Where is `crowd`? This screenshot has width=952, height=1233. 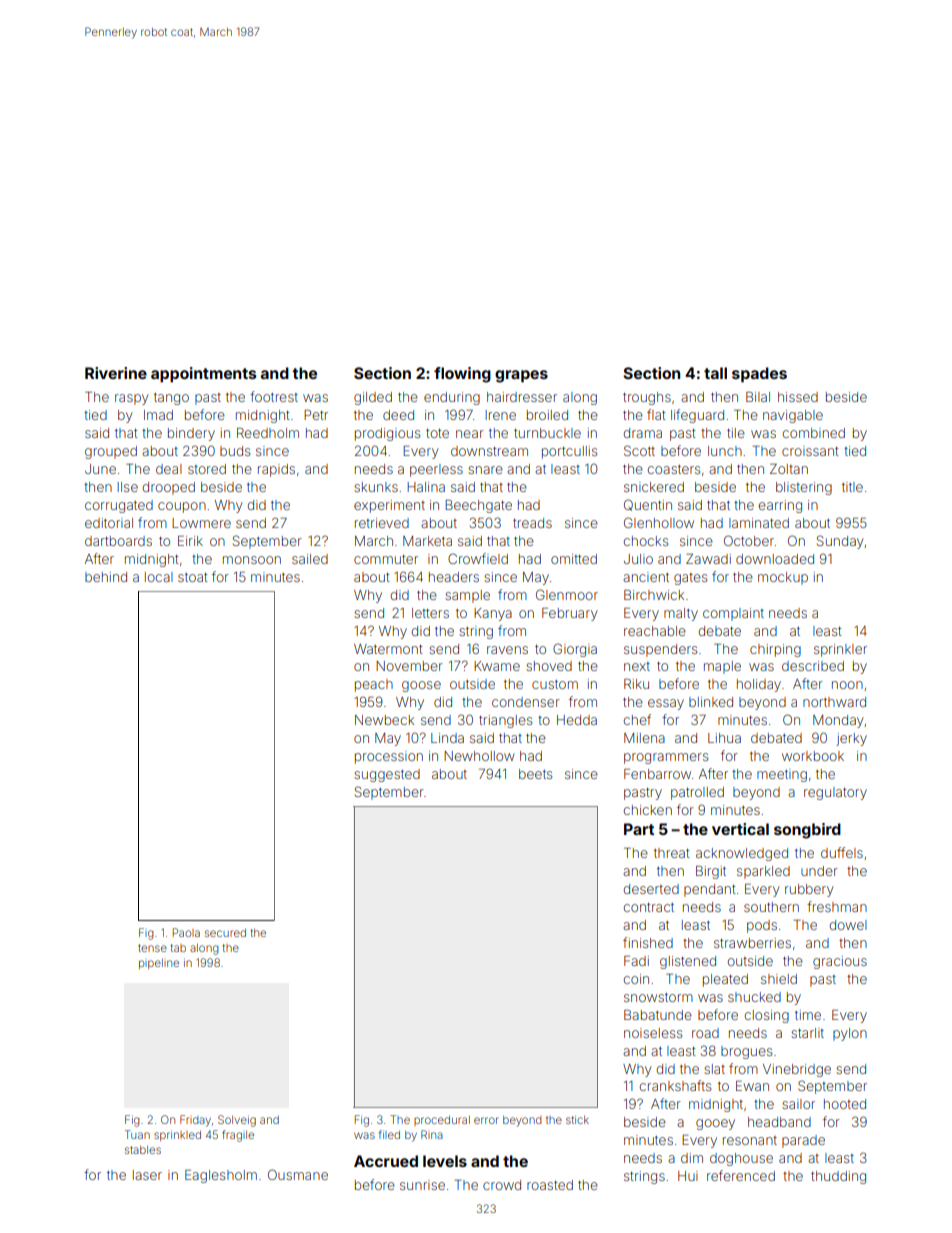 crowd is located at coordinates (502, 1185).
